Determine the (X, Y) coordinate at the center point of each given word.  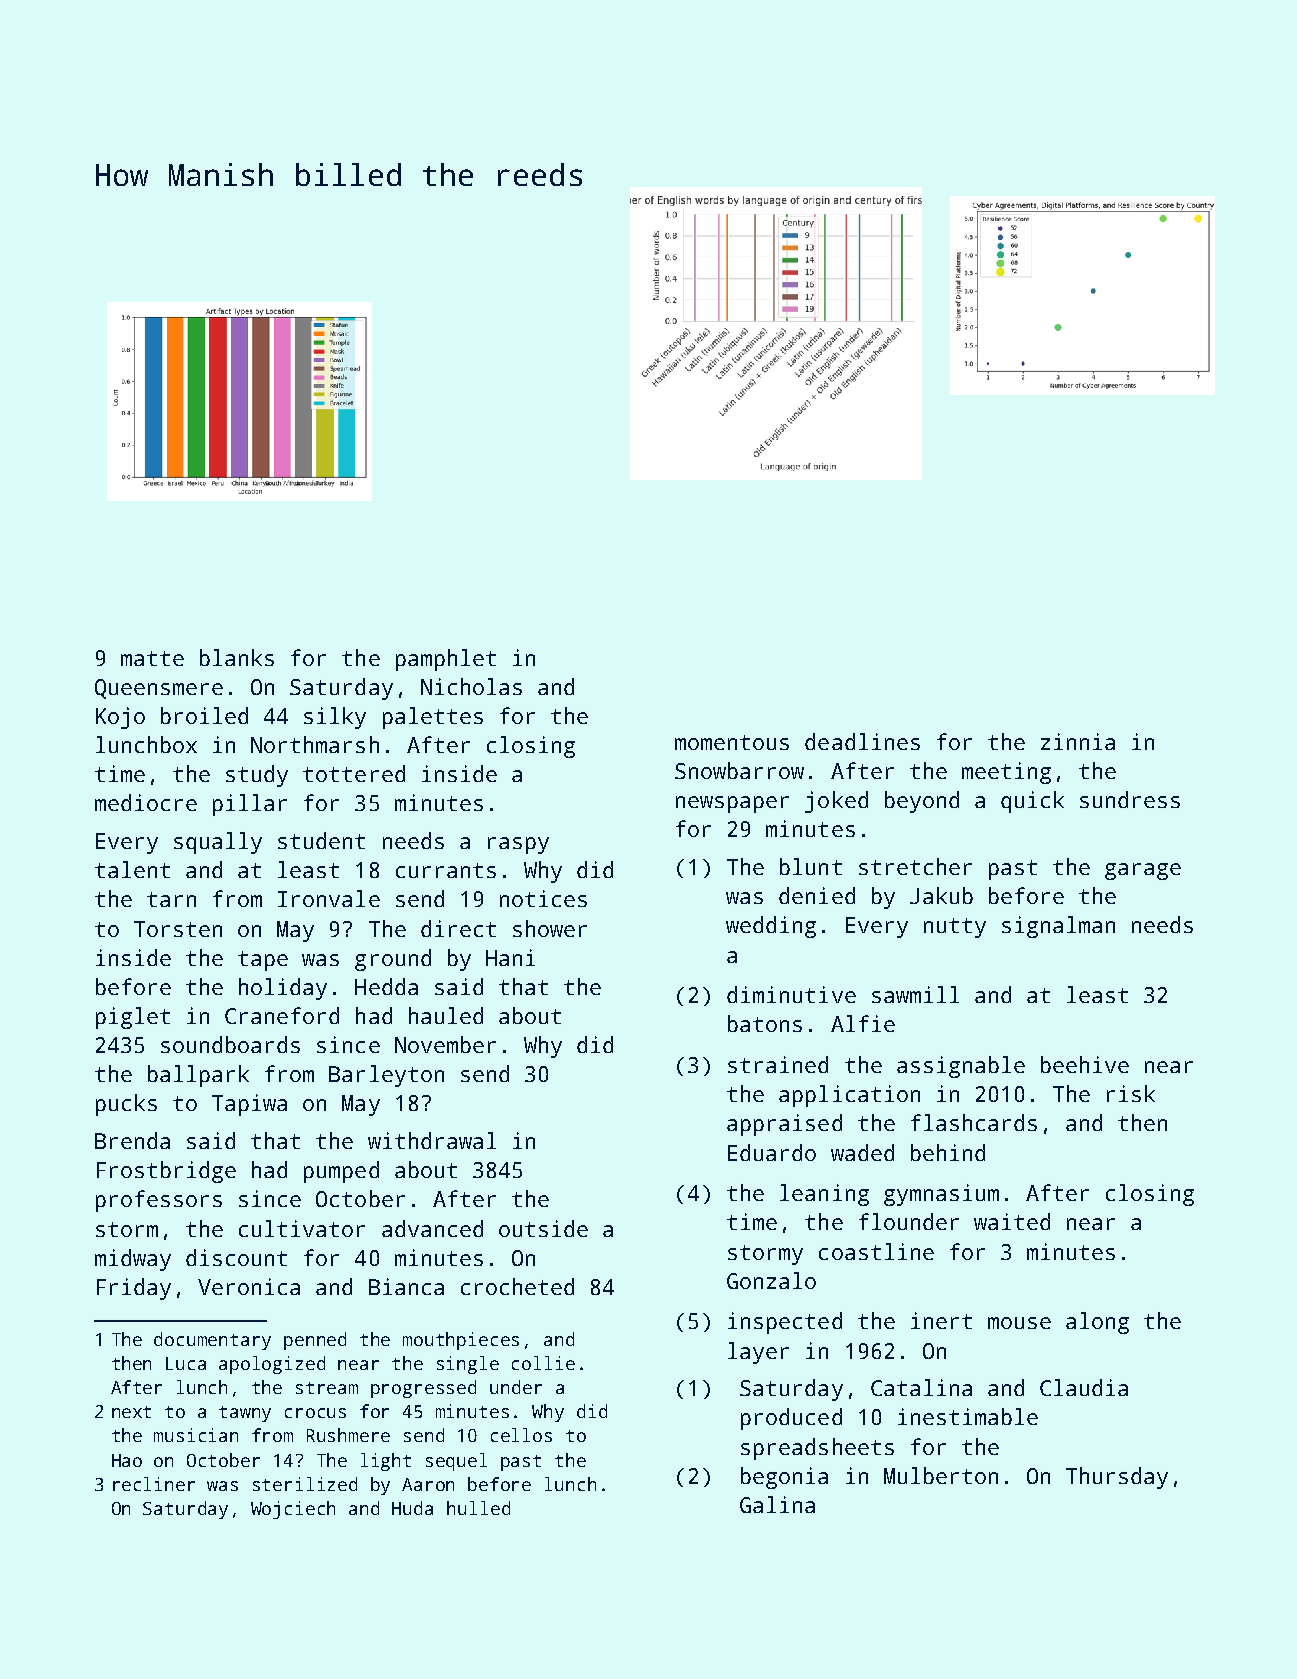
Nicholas (471, 686)
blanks (237, 657)
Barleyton (386, 1076)
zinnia (1078, 741)
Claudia (1084, 1387)
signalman (1058, 927)
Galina (777, 1504)
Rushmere (348, 1435)
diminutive (791, 994)
